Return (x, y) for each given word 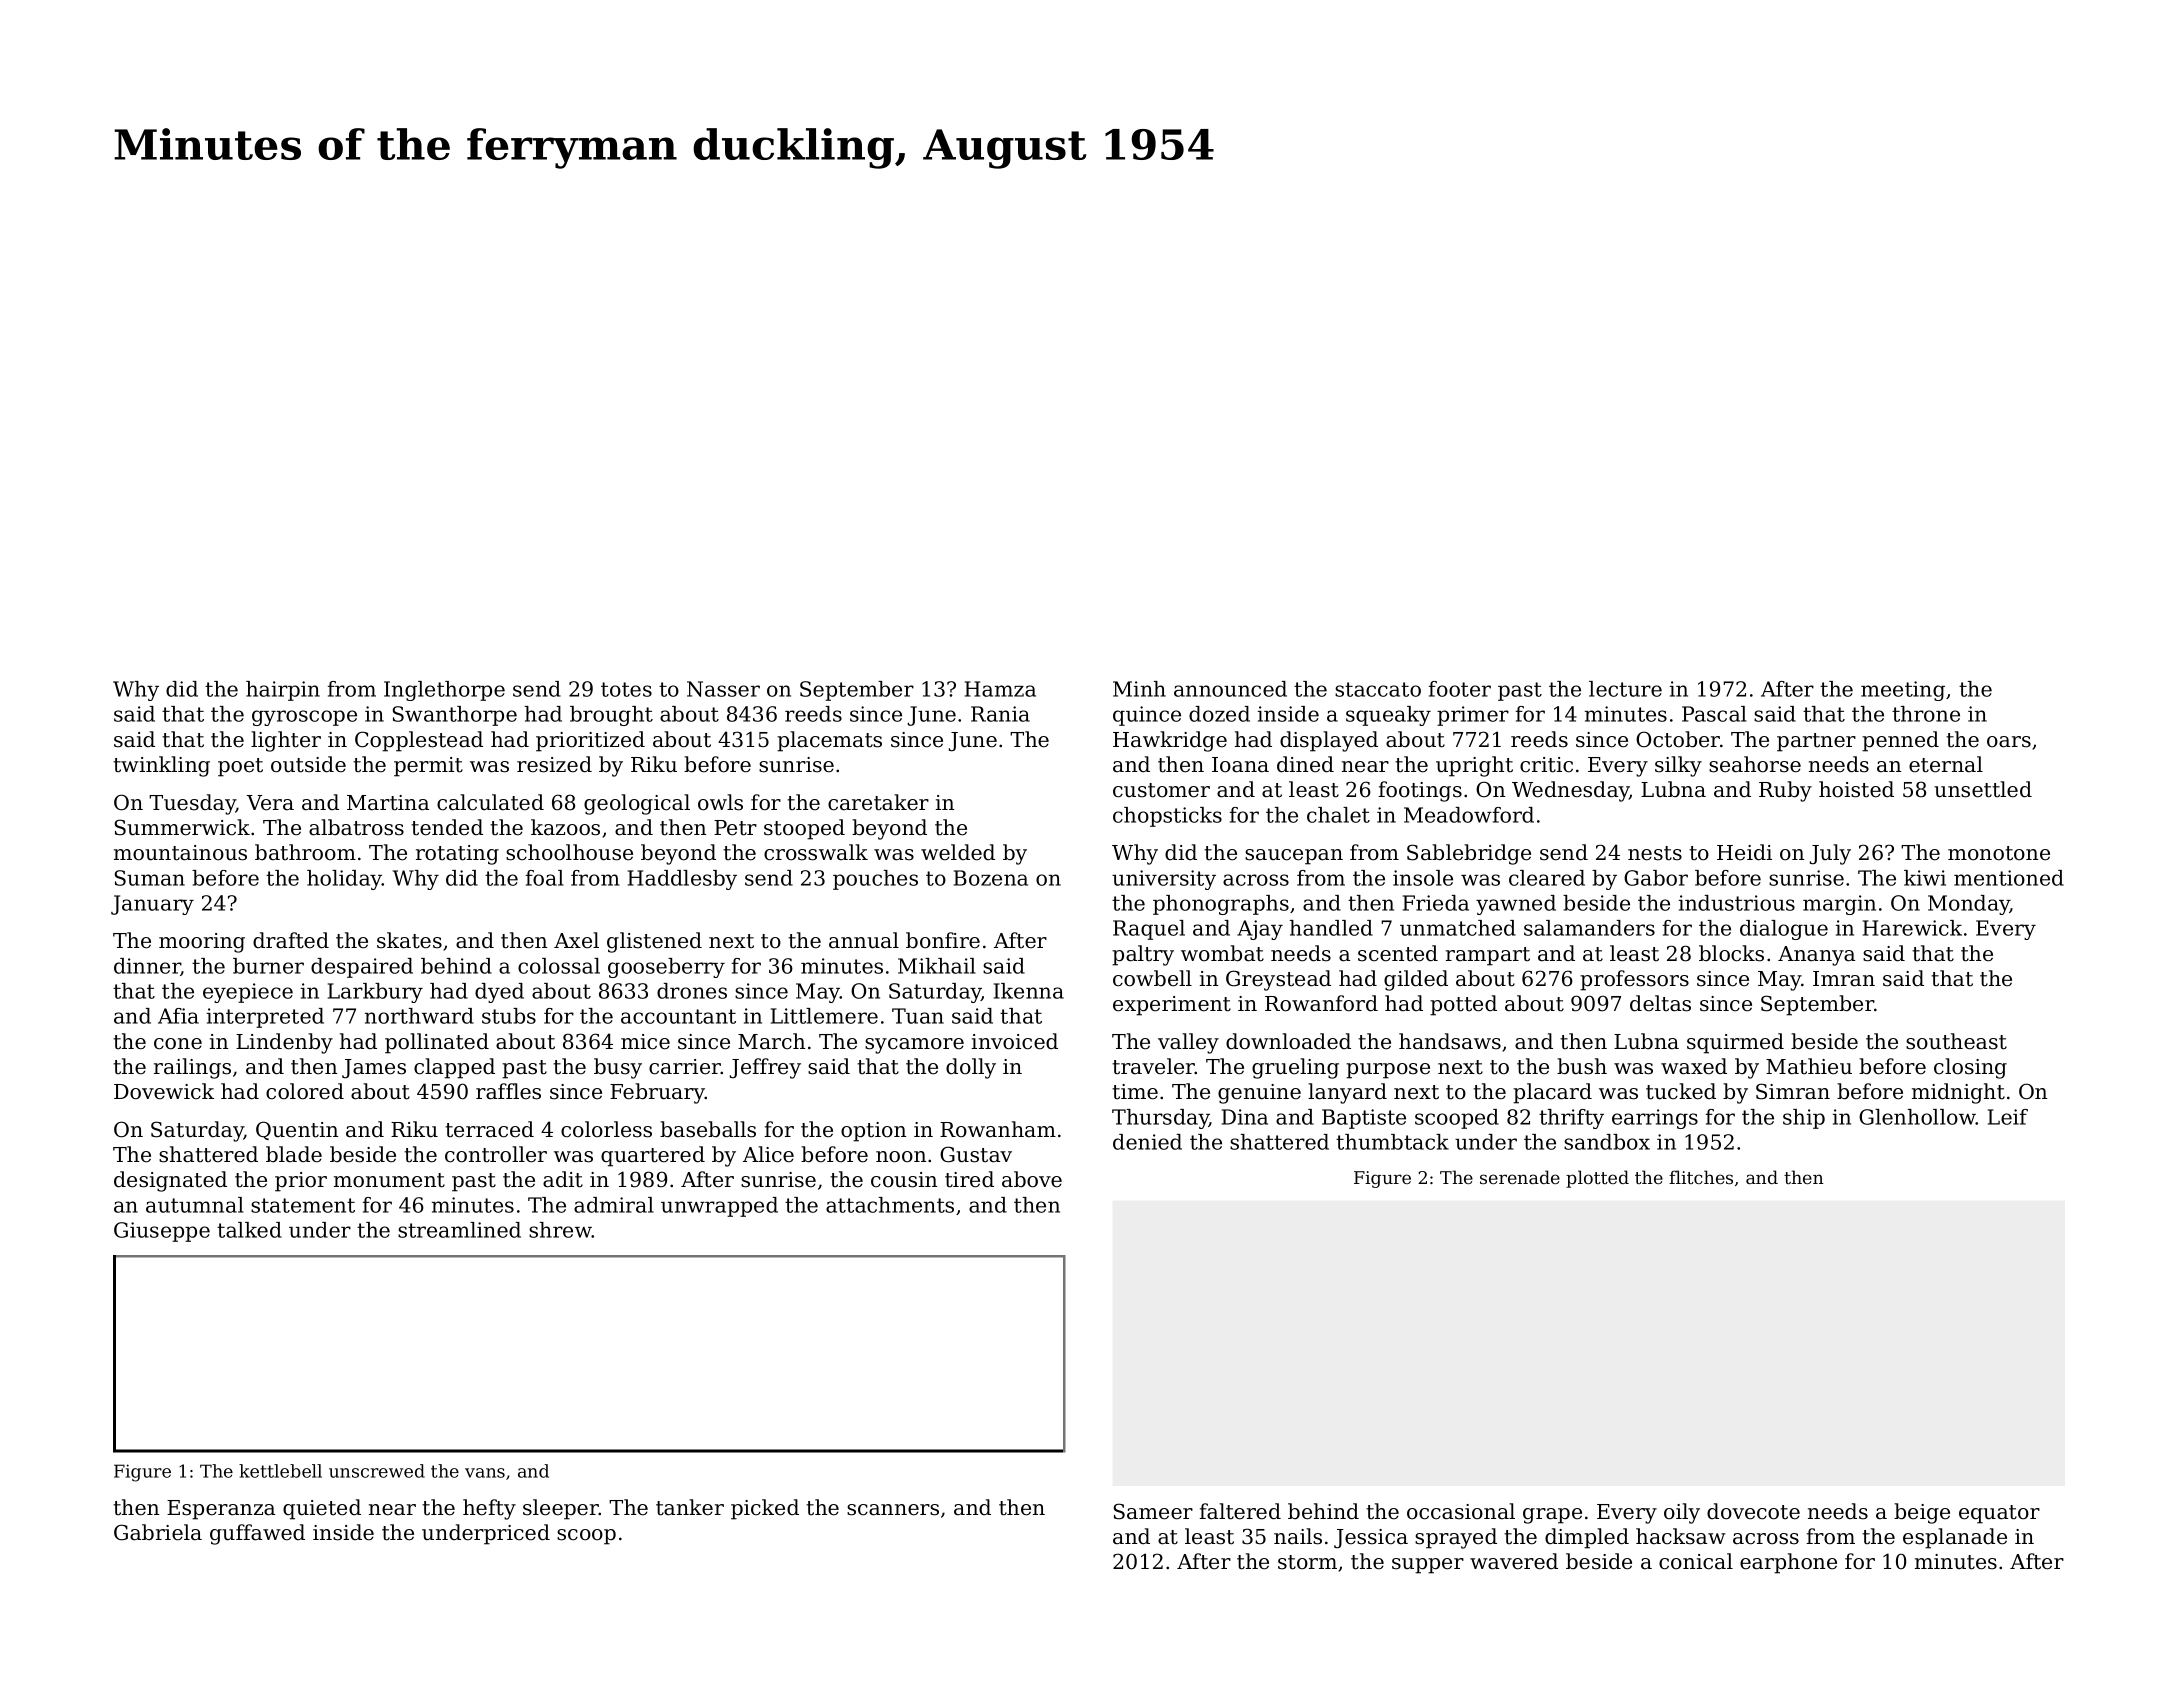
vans (485, 1473)
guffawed (257, 1534)
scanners (893, 1510)
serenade (1520, 1177)
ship (1804, 1119)
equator (1999, 1514)
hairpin (283, 691)
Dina (1245, 1117)
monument (389, 1180)
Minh (1139, 689)
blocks (1731, 953)
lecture (1625, 689)
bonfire (943, 940)
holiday (344, 880)
